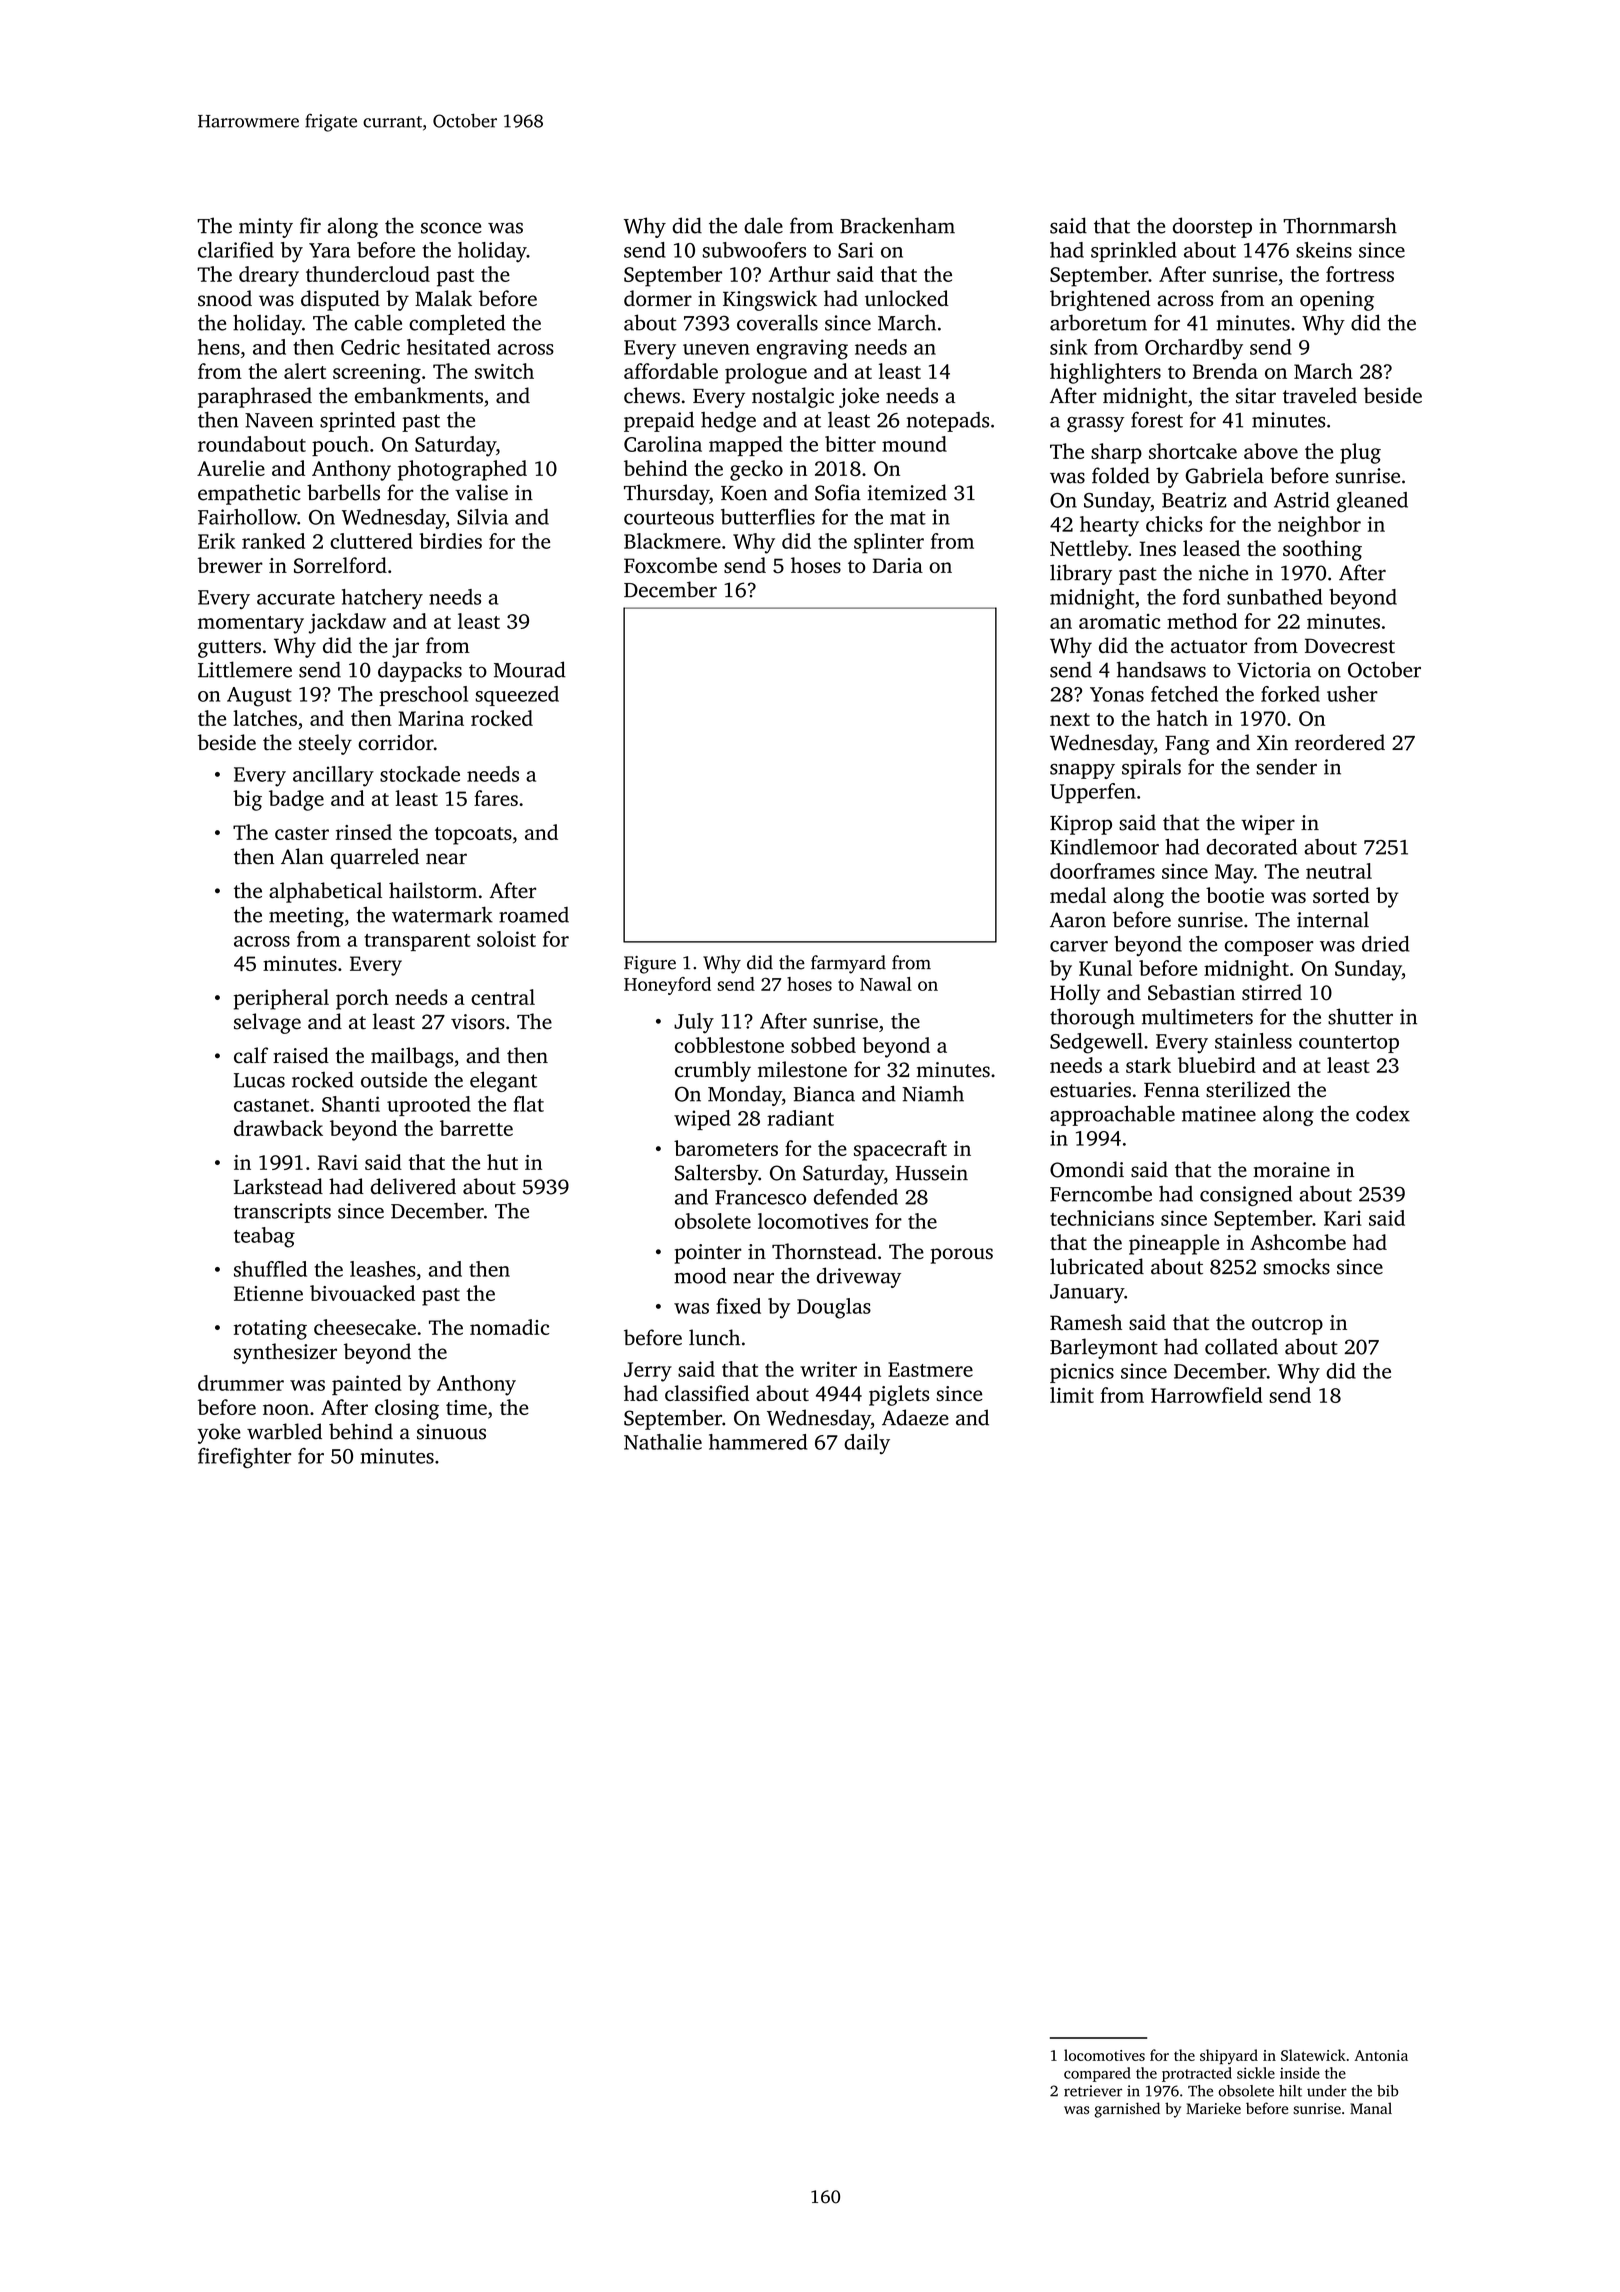 This document has width=1620, height=2292. Describe the element at coordinates (496, 798) in the document. I see `fares` at that location.
